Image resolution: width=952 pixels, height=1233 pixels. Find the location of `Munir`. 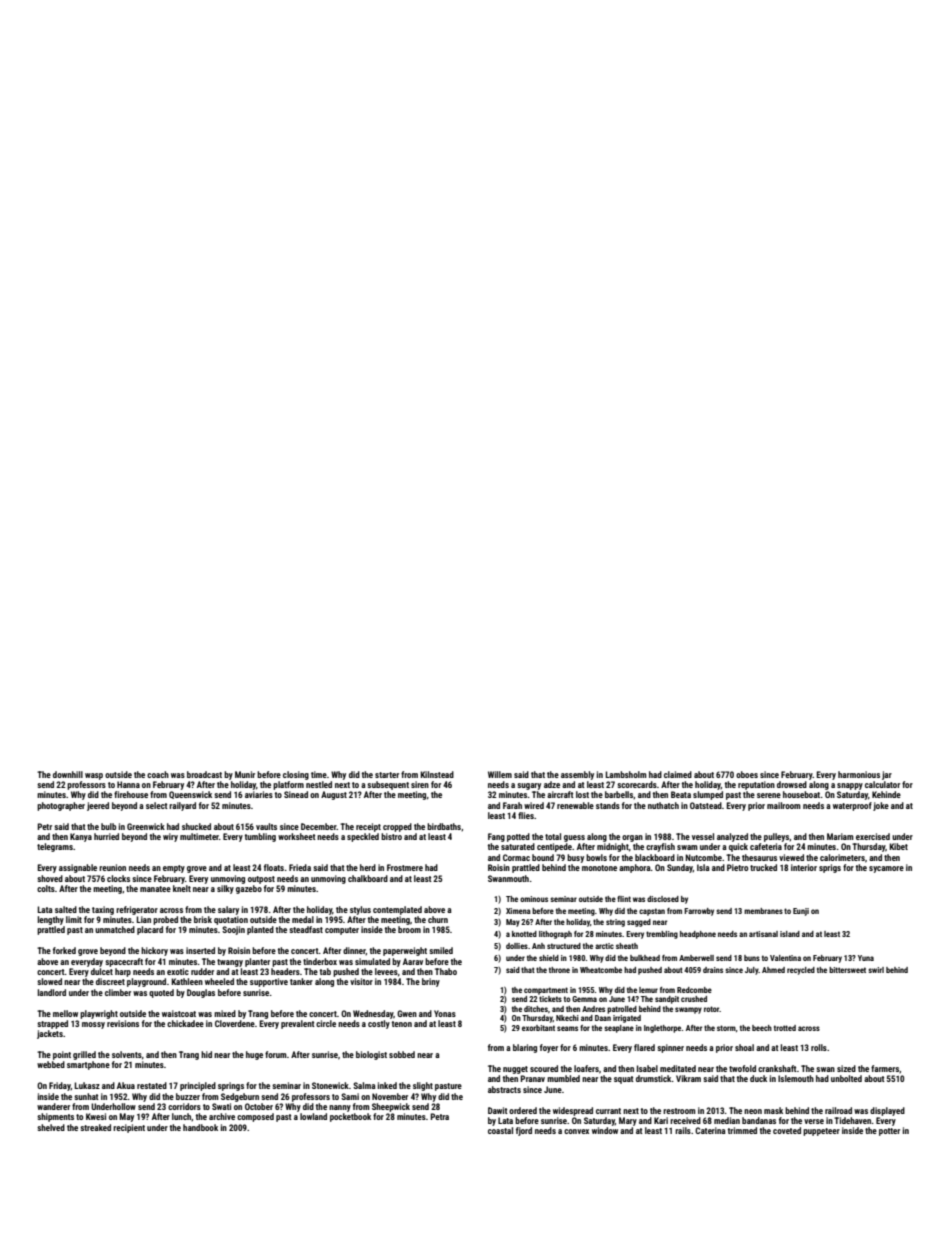

Munir is located at coordinates (245, 774).
